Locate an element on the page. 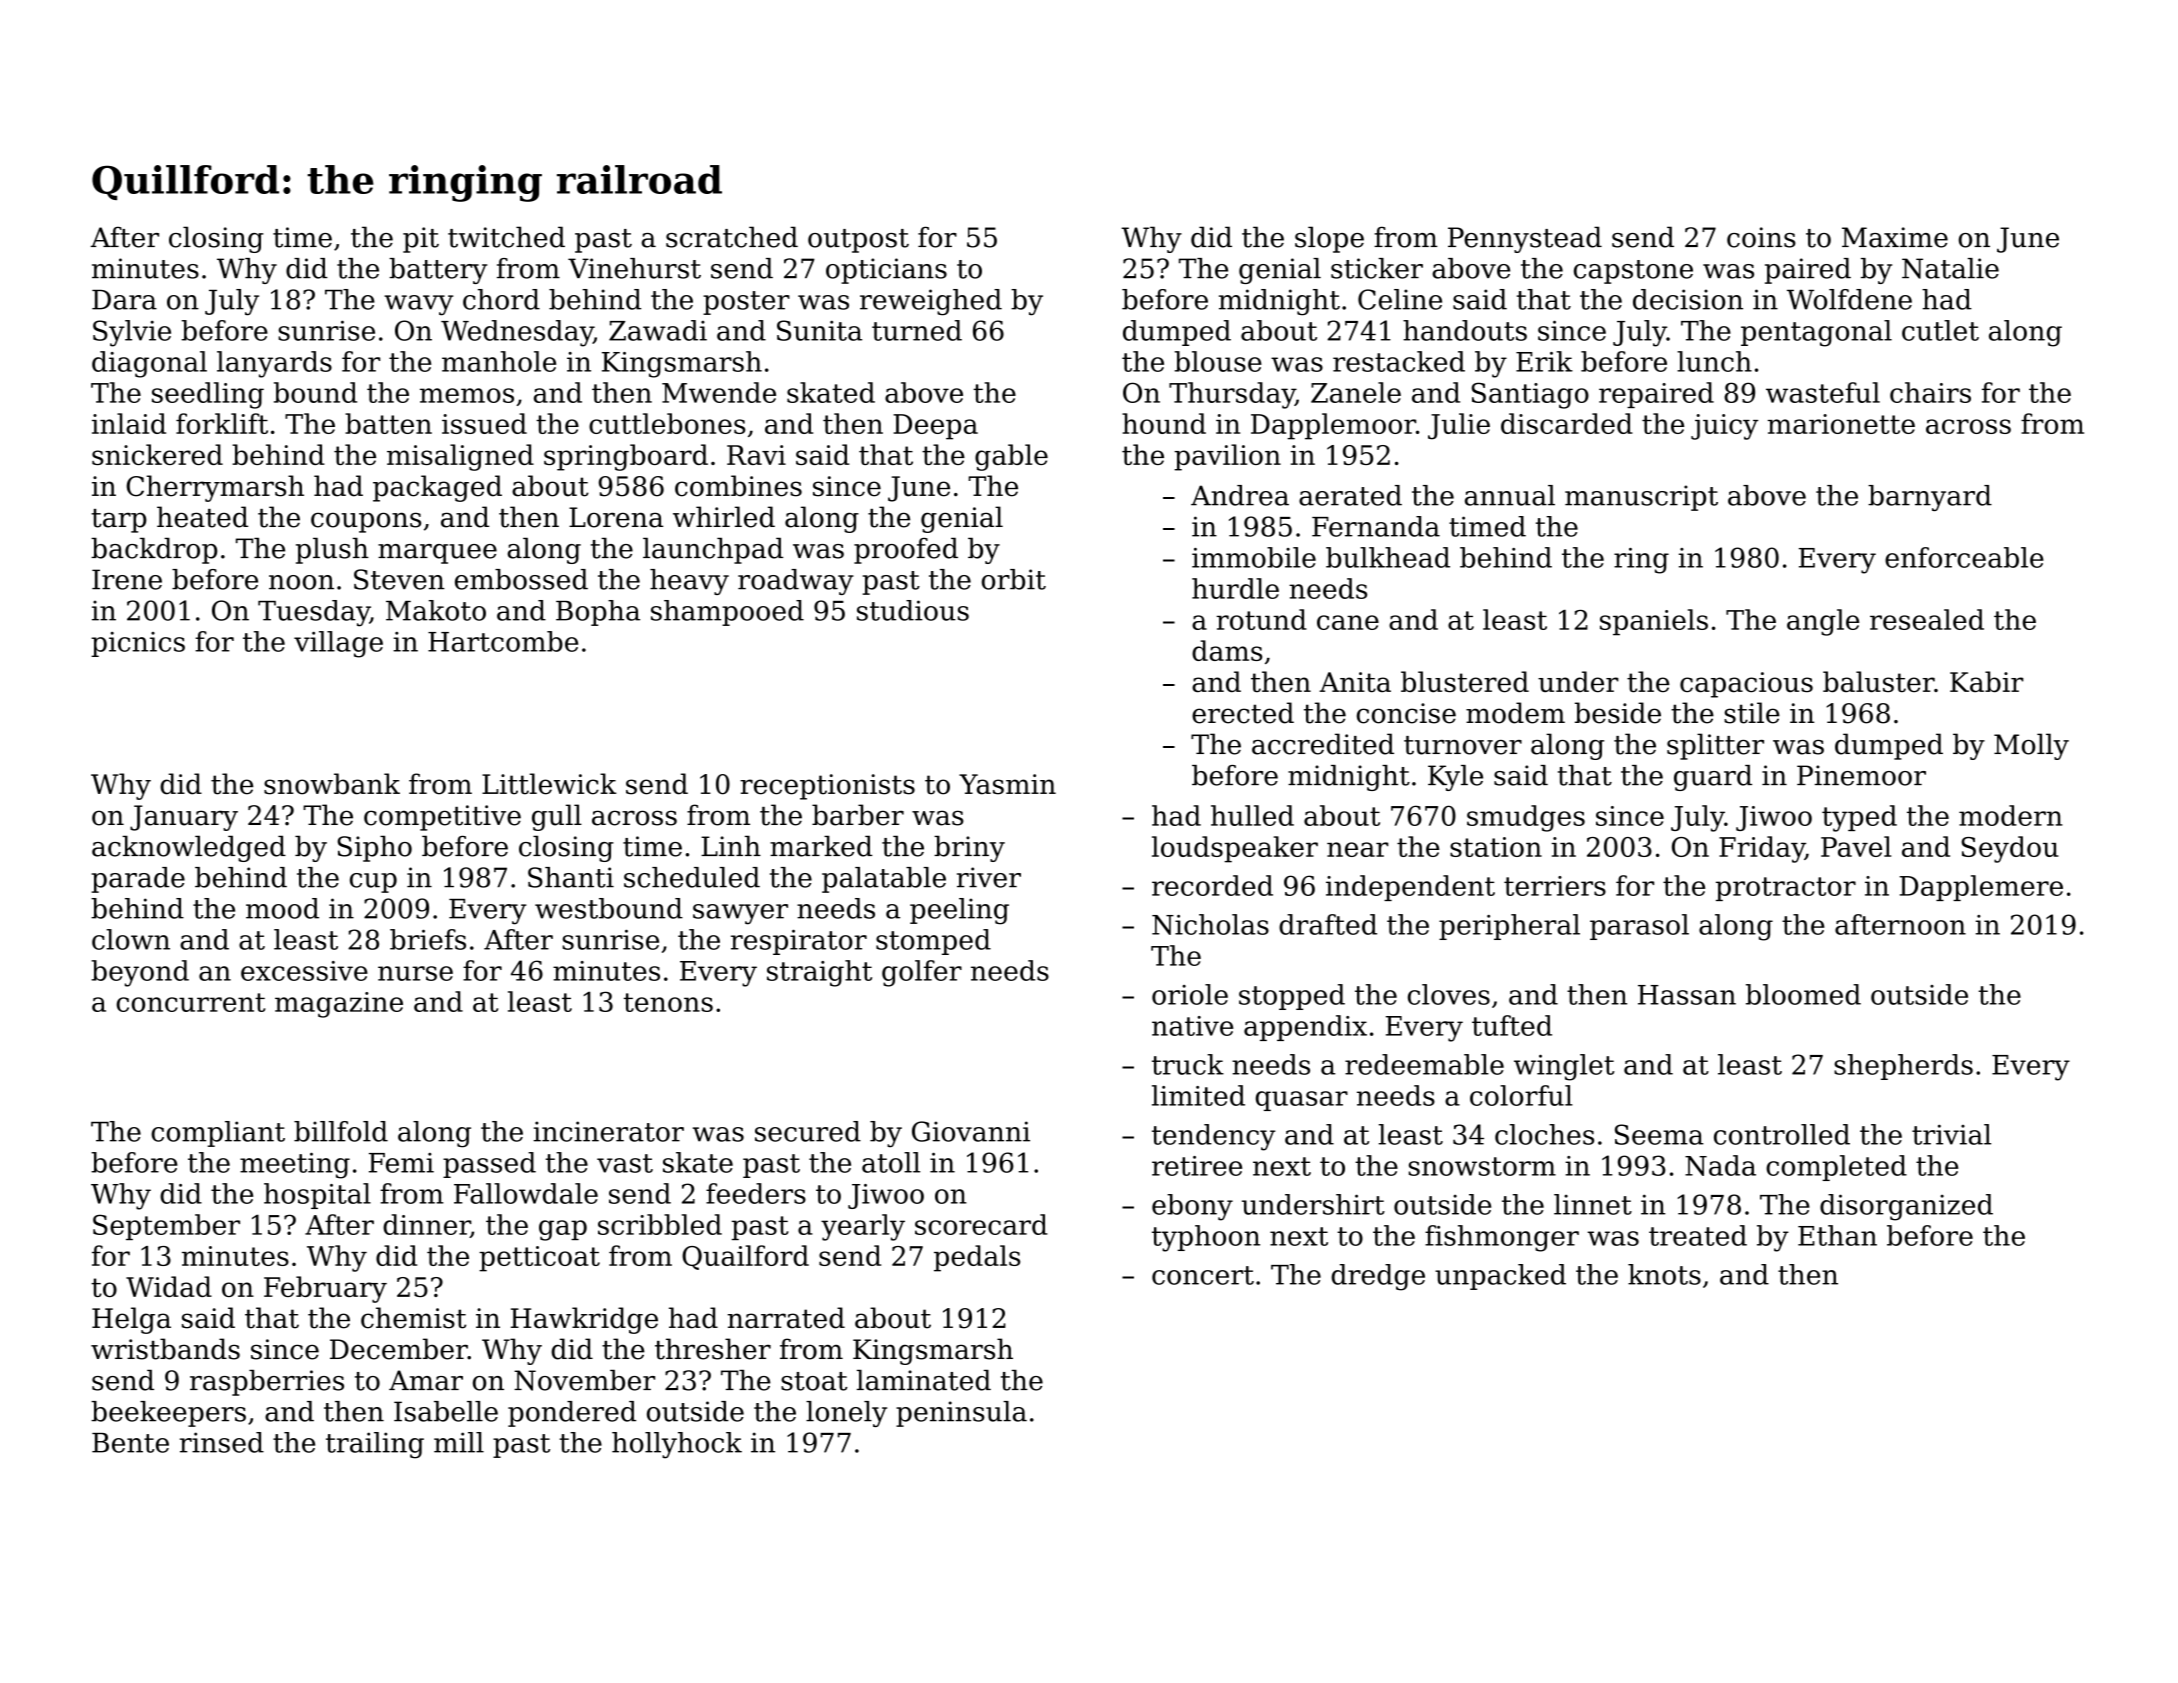  wasteful is located at coordinates (1823, 392).
